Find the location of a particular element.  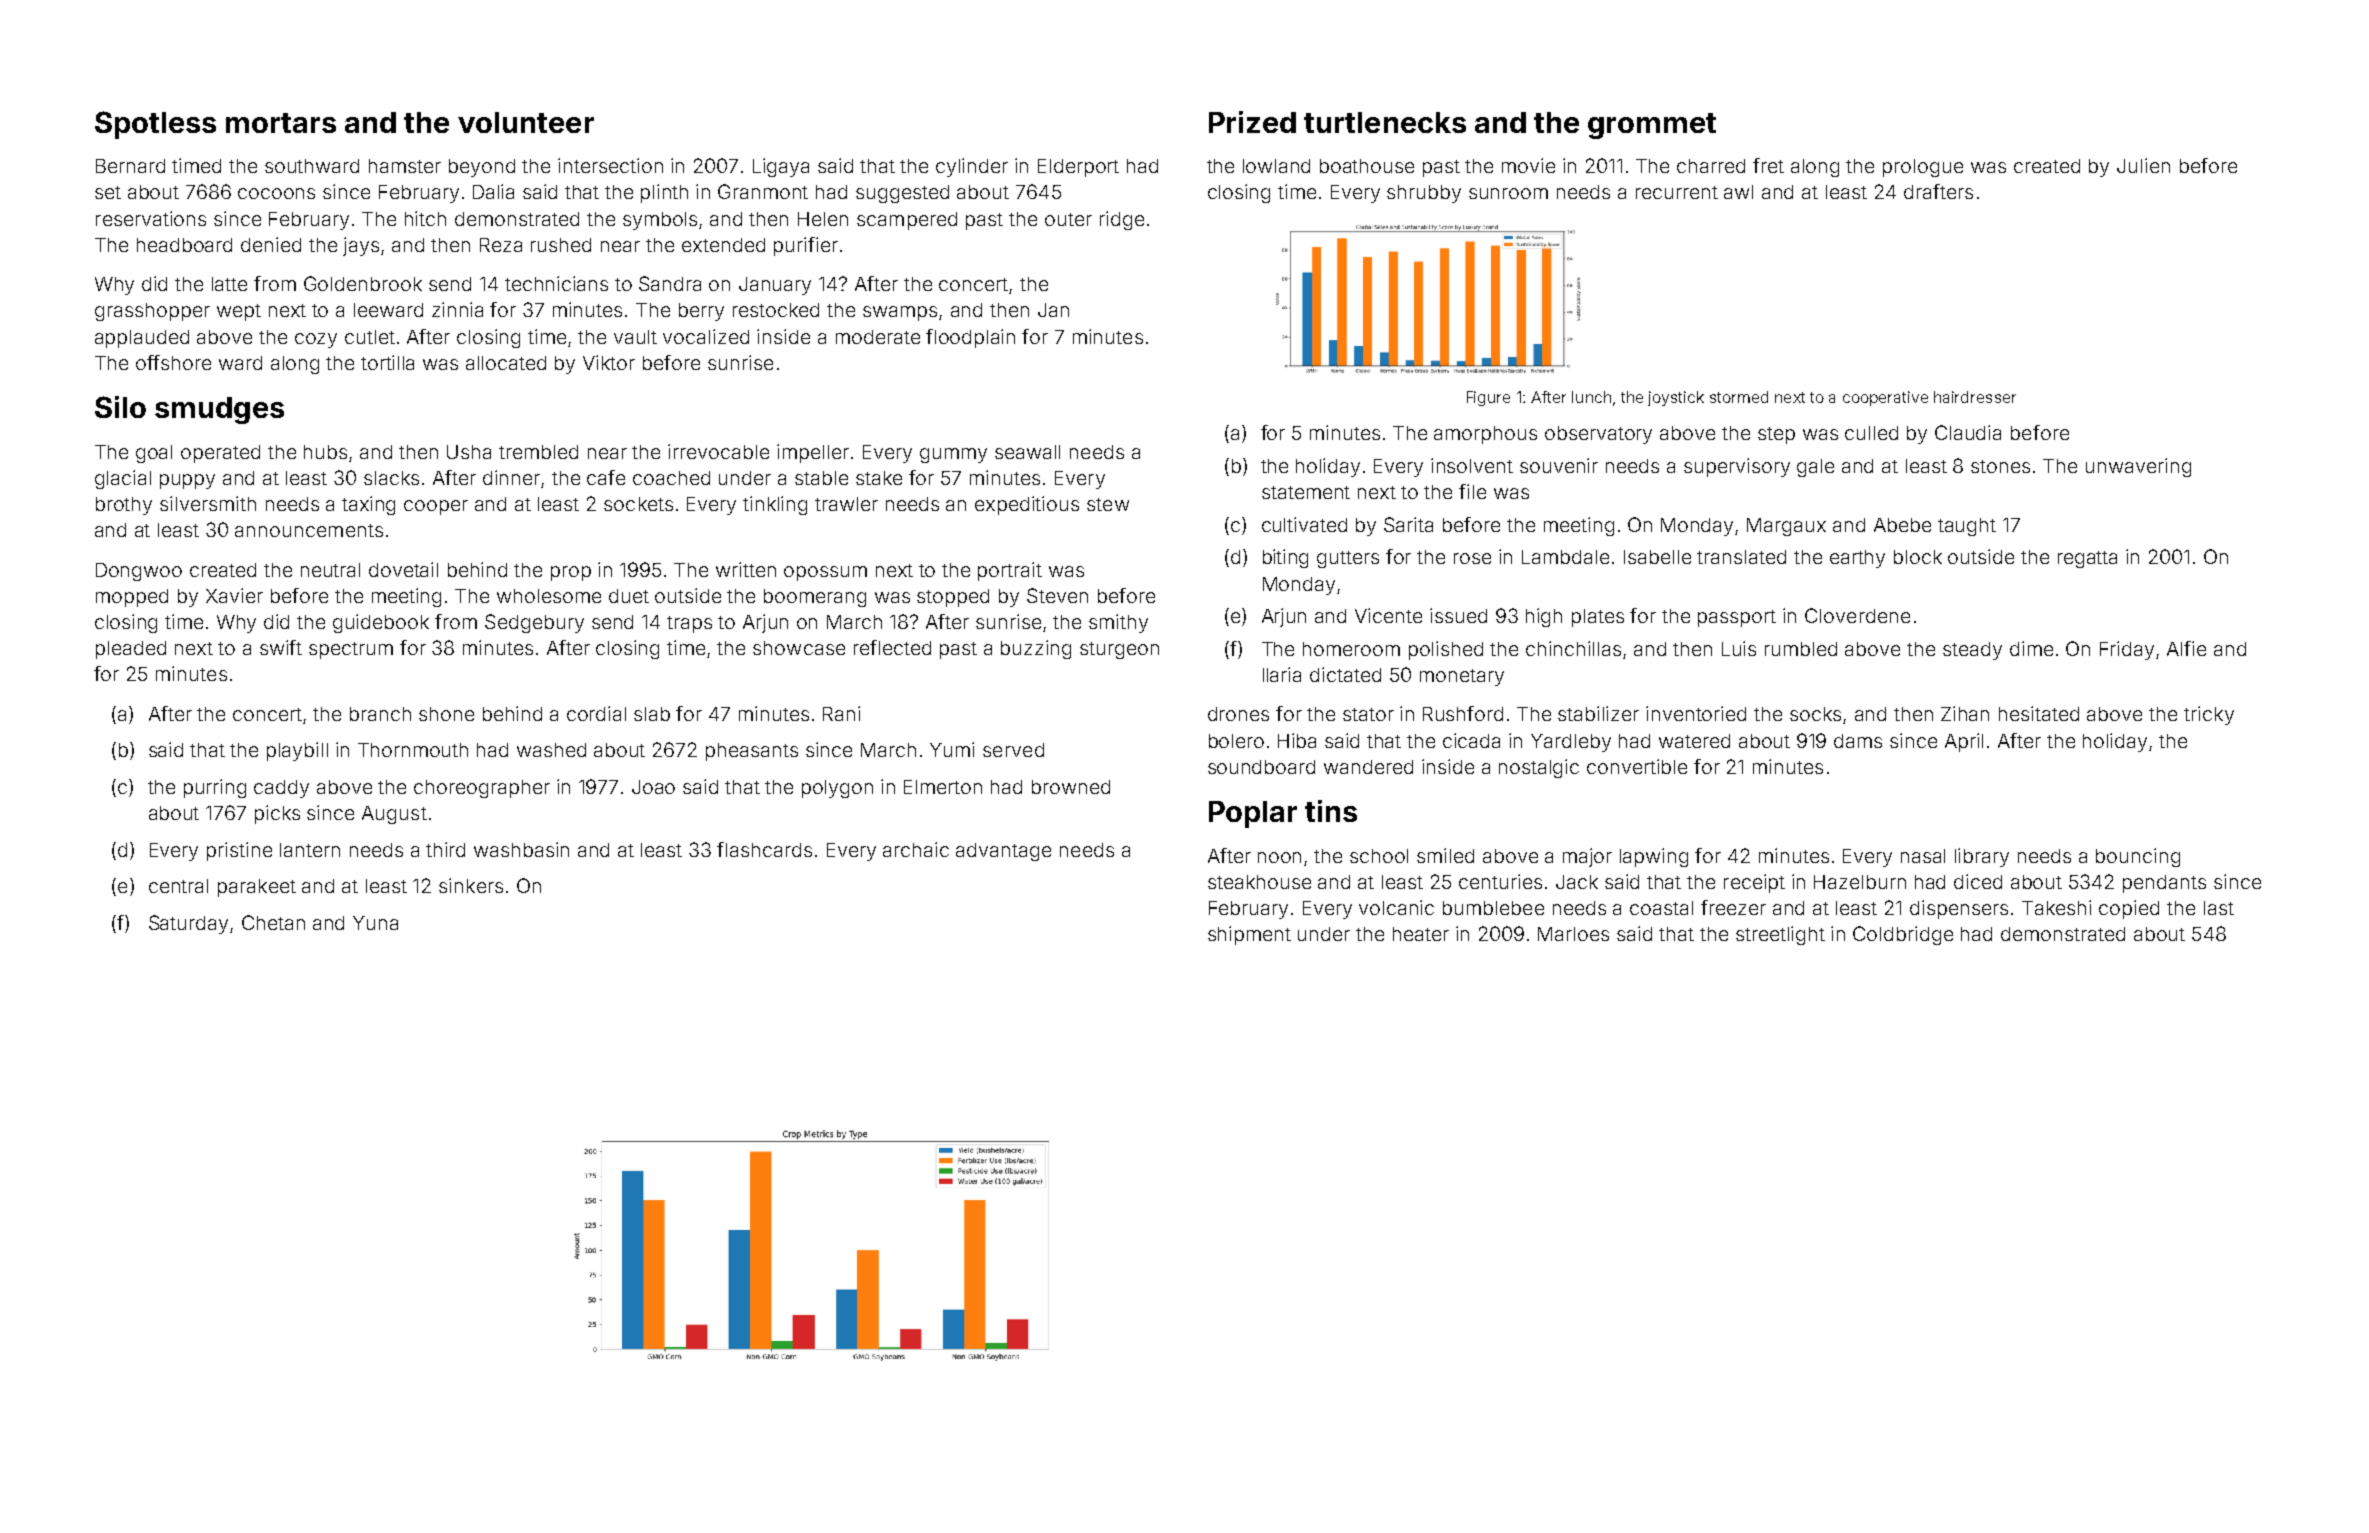

hairdresser is located at coordinates (1975, 397).
